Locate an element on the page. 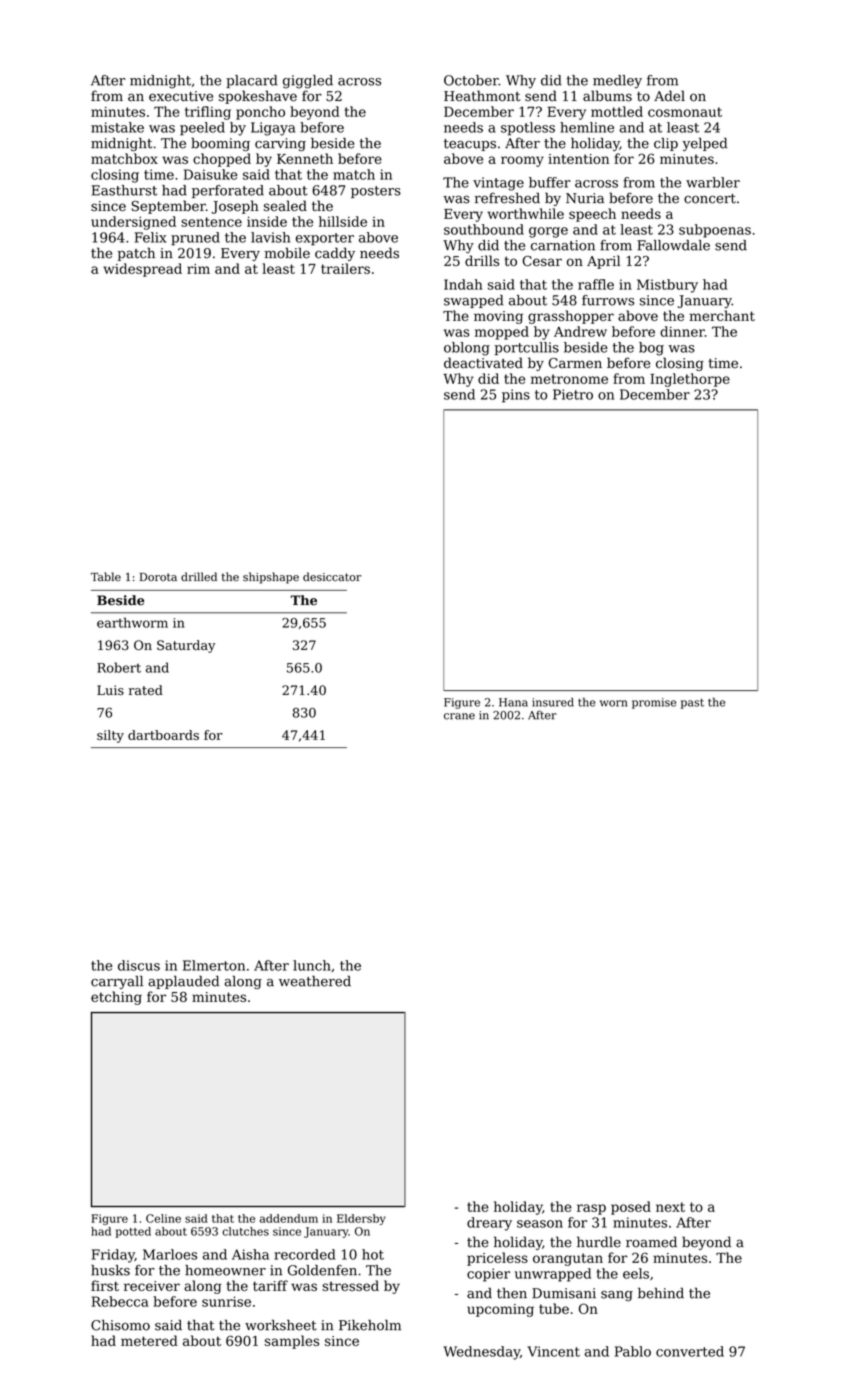 The height and width of the image is (1400, 849). oblong is located at coordinates (467, 349).
